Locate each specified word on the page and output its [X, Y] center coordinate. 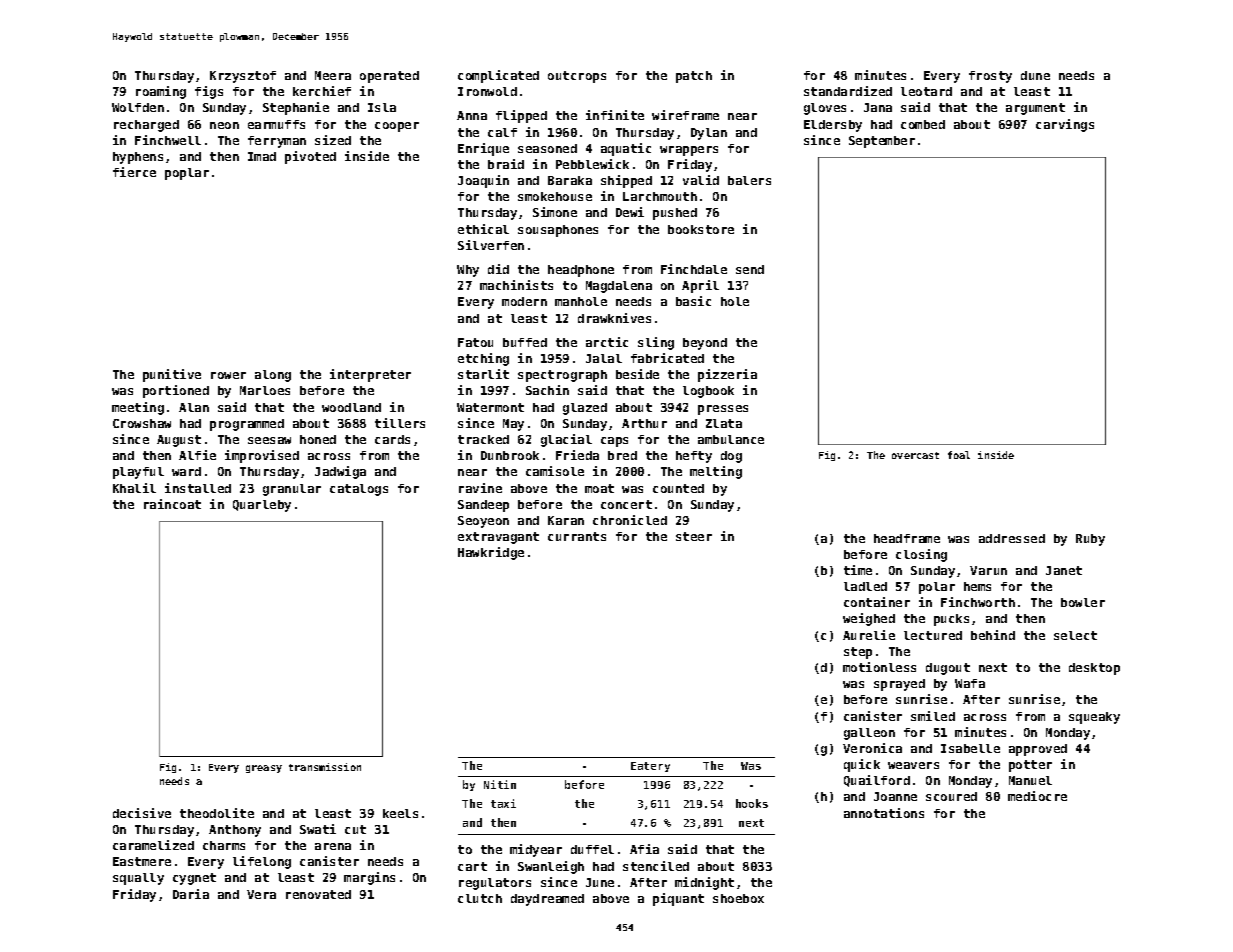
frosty [990, 77]
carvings [1065, 125]
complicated [498, 76]
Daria [191, 894]
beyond [705, 344]
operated [389, 77]
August [179, 441]
